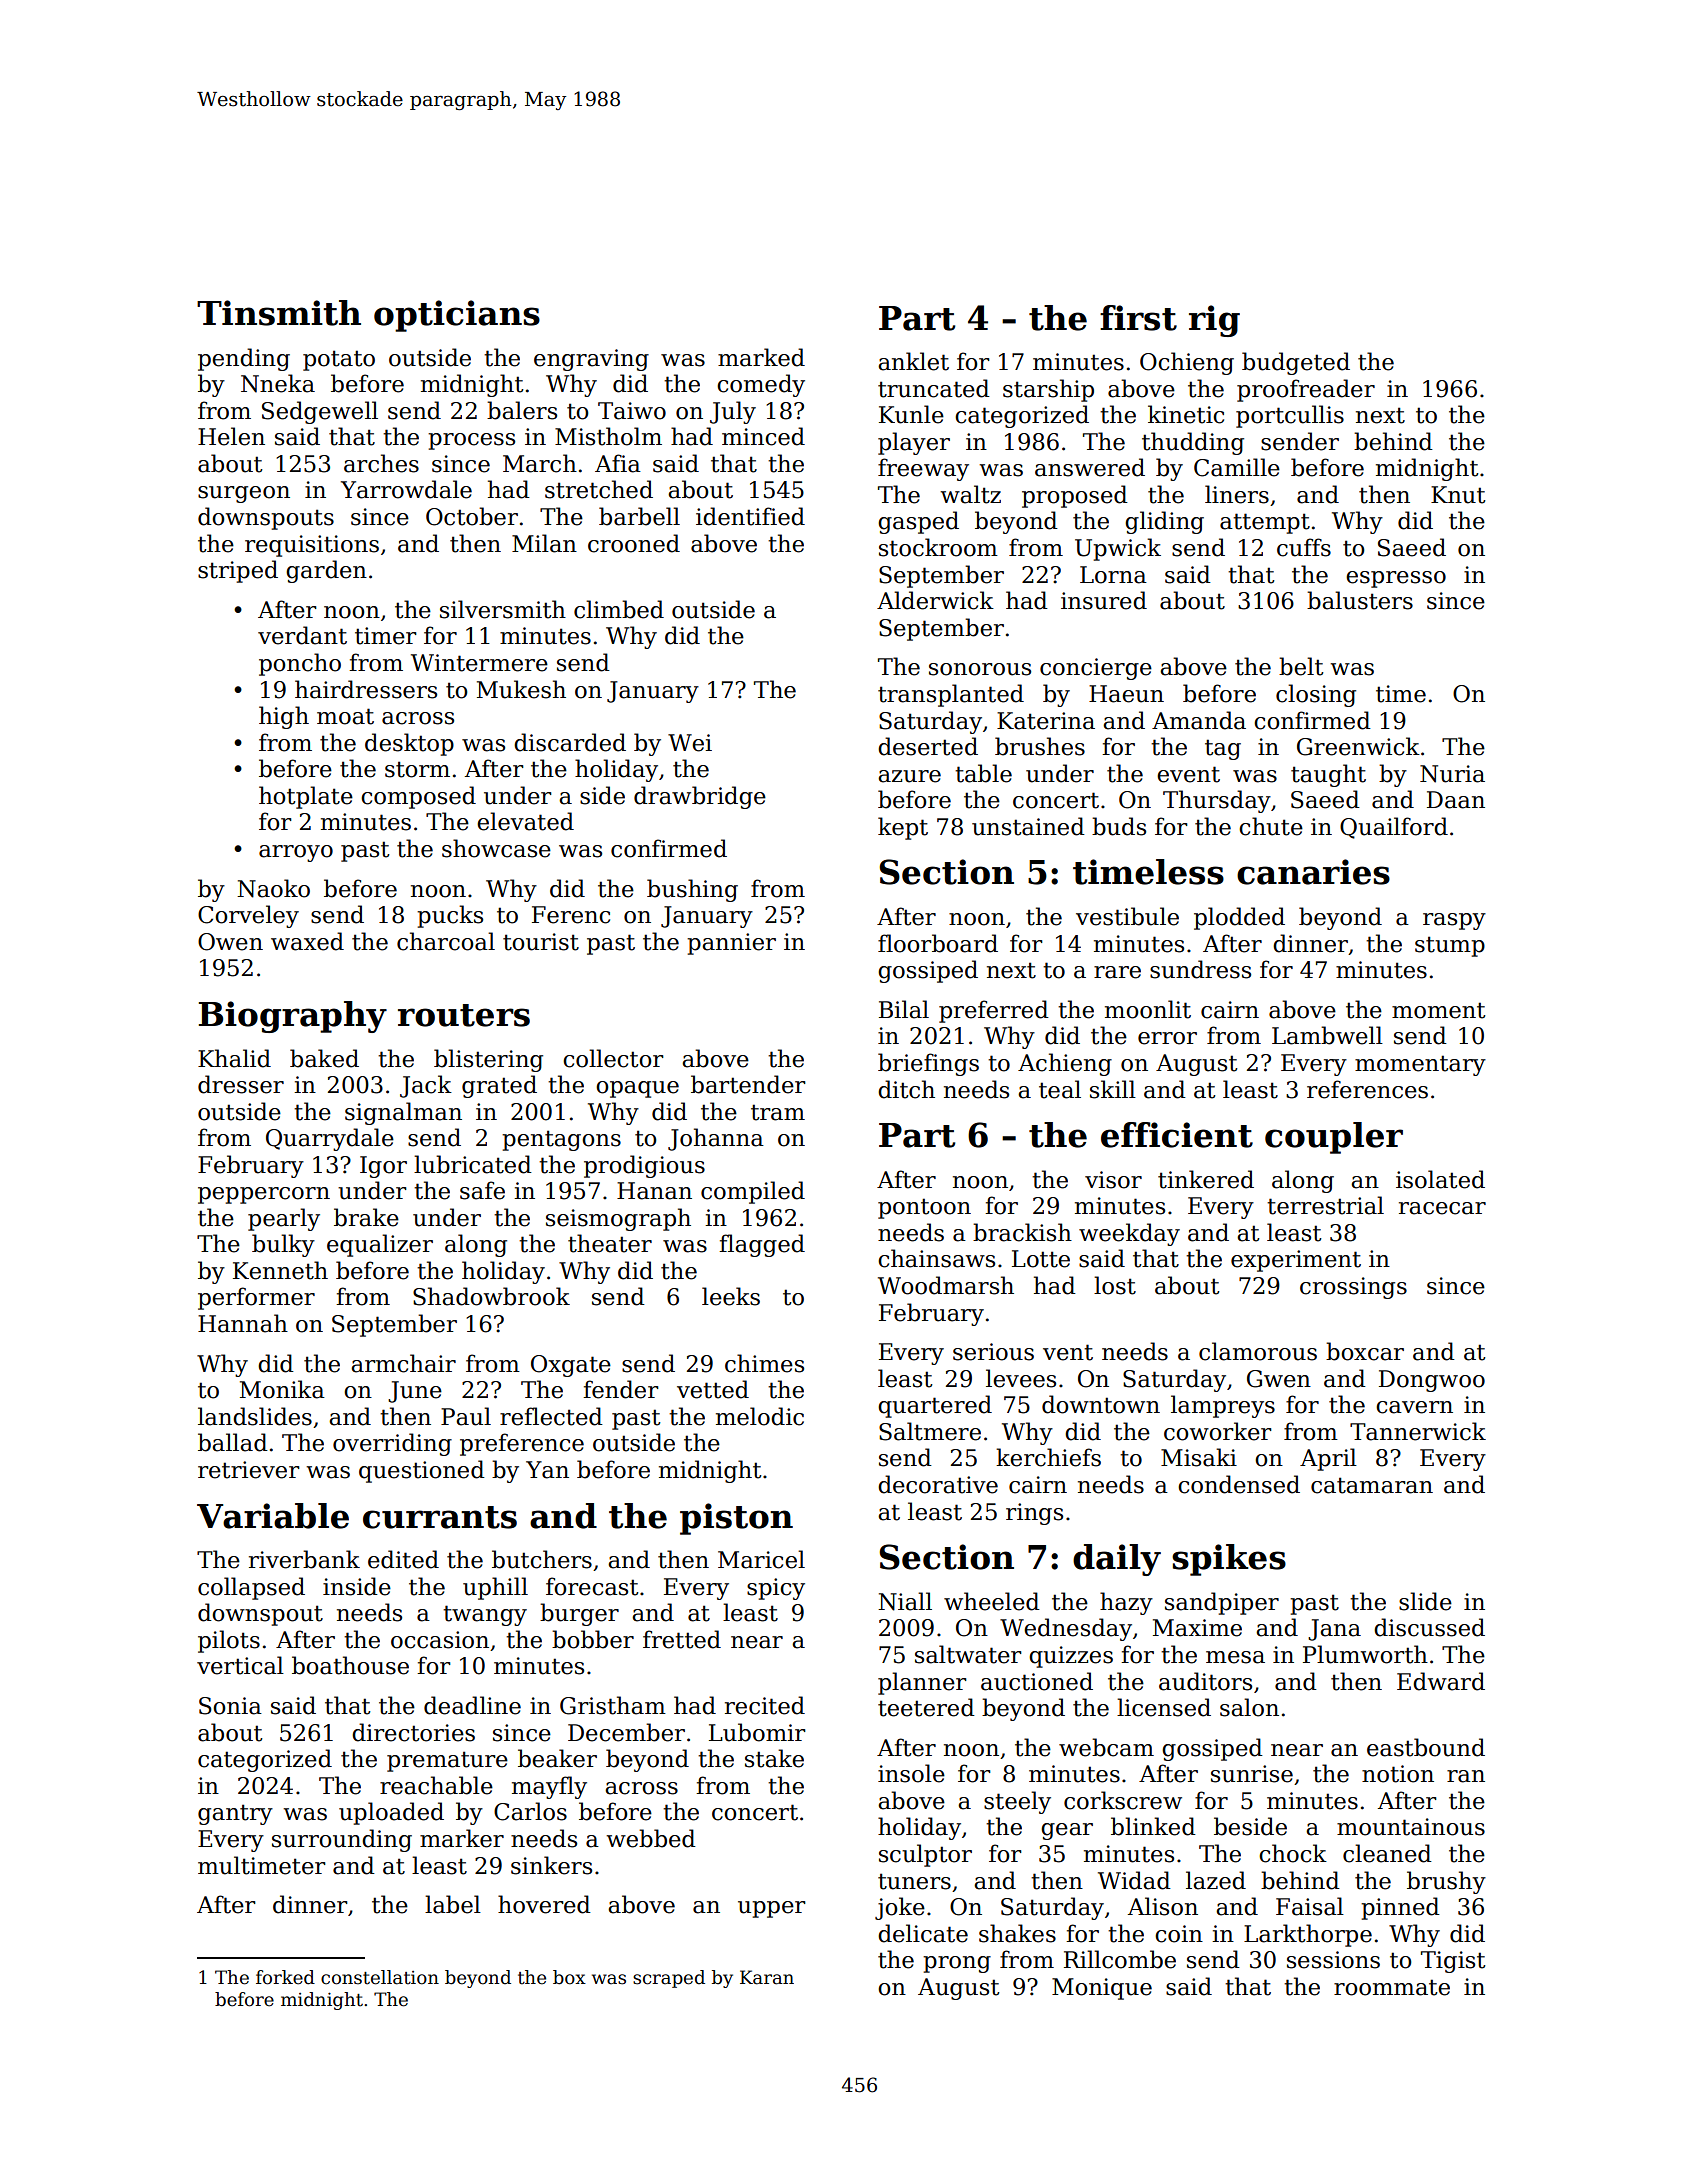  Describe the element at coordinates (1199, 1457) in the image. I see `Misaki` at that location.
